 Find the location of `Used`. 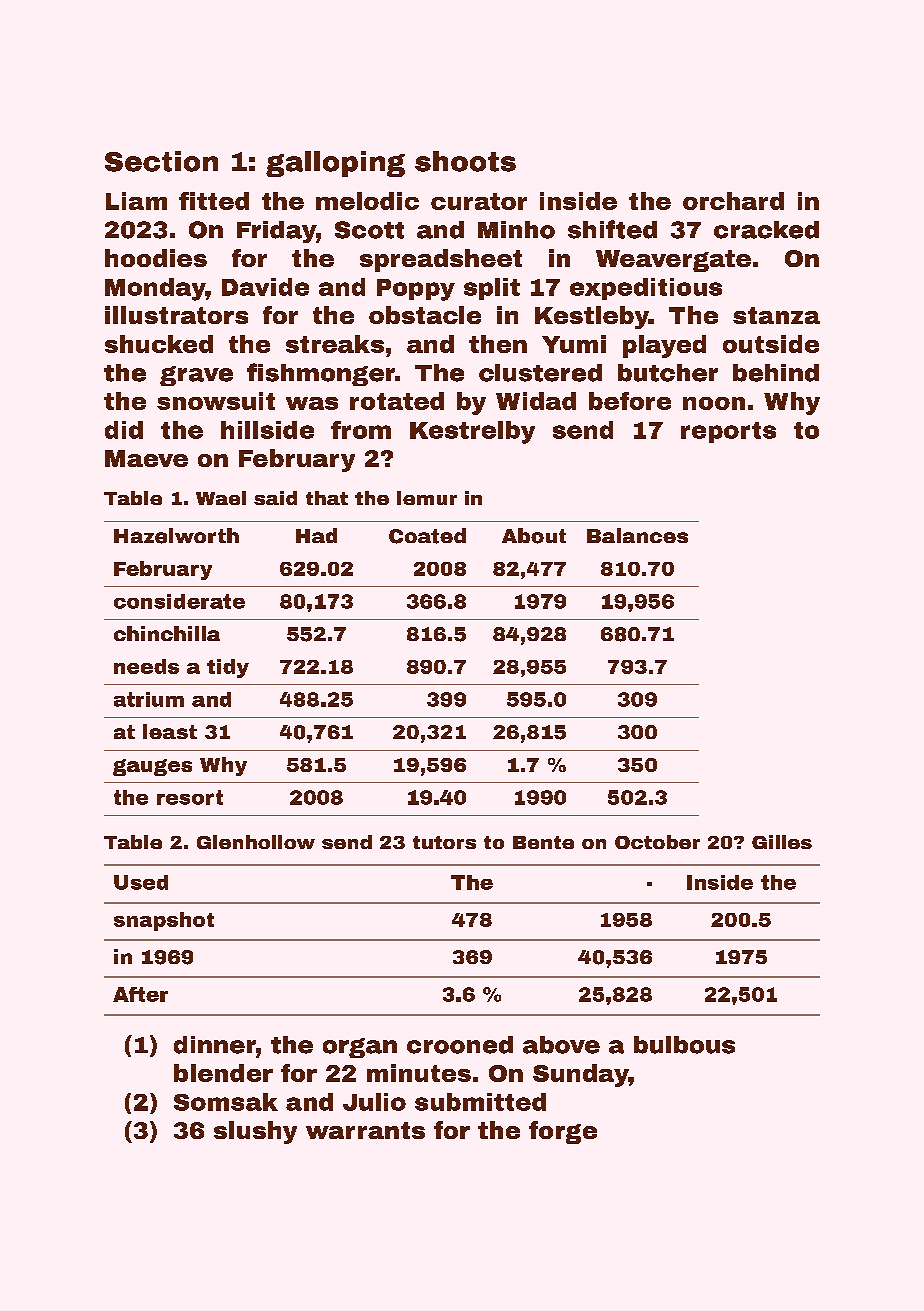

Used is located at coordinates (141, 882).
